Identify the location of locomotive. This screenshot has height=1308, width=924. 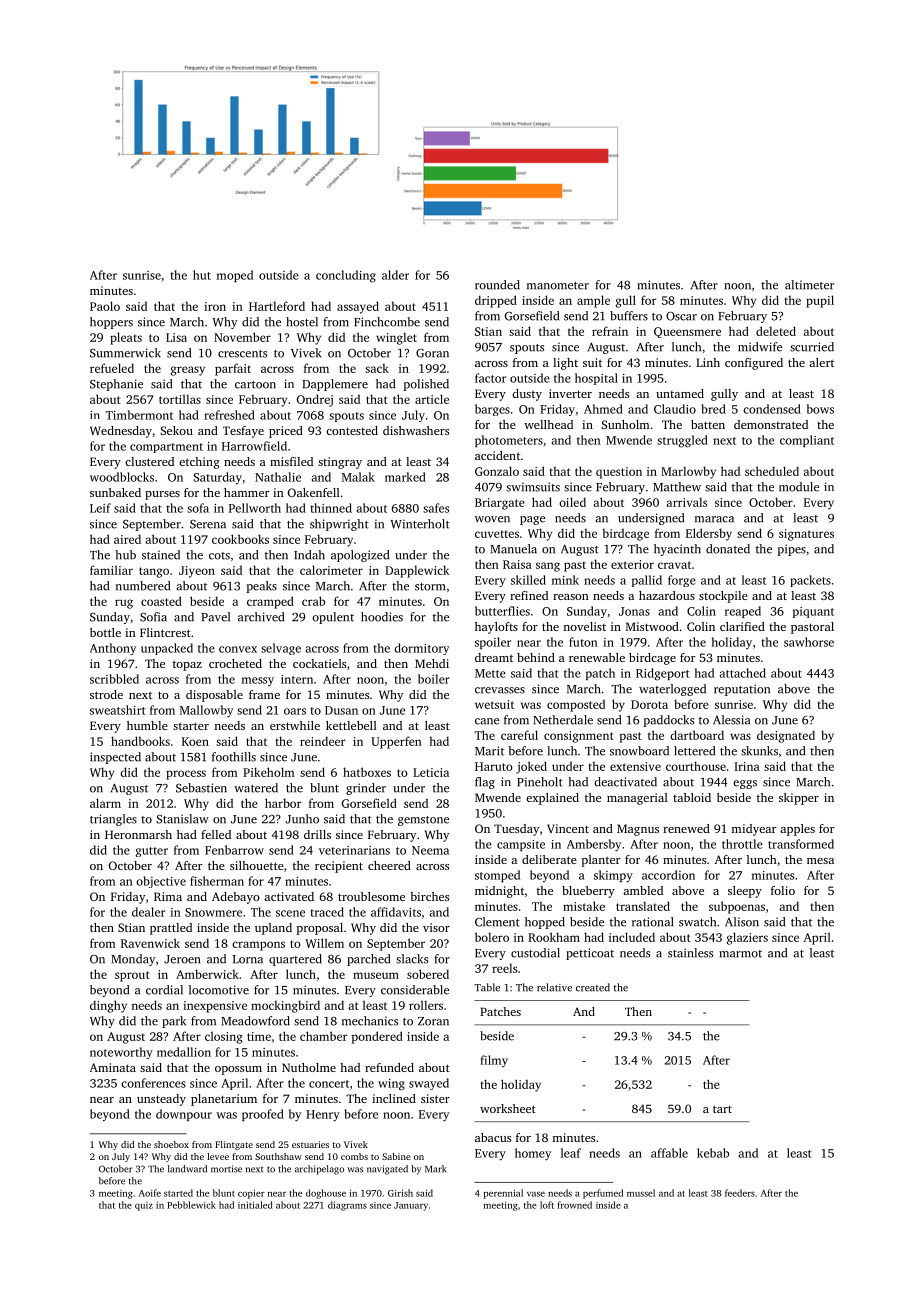
(219, 990).
